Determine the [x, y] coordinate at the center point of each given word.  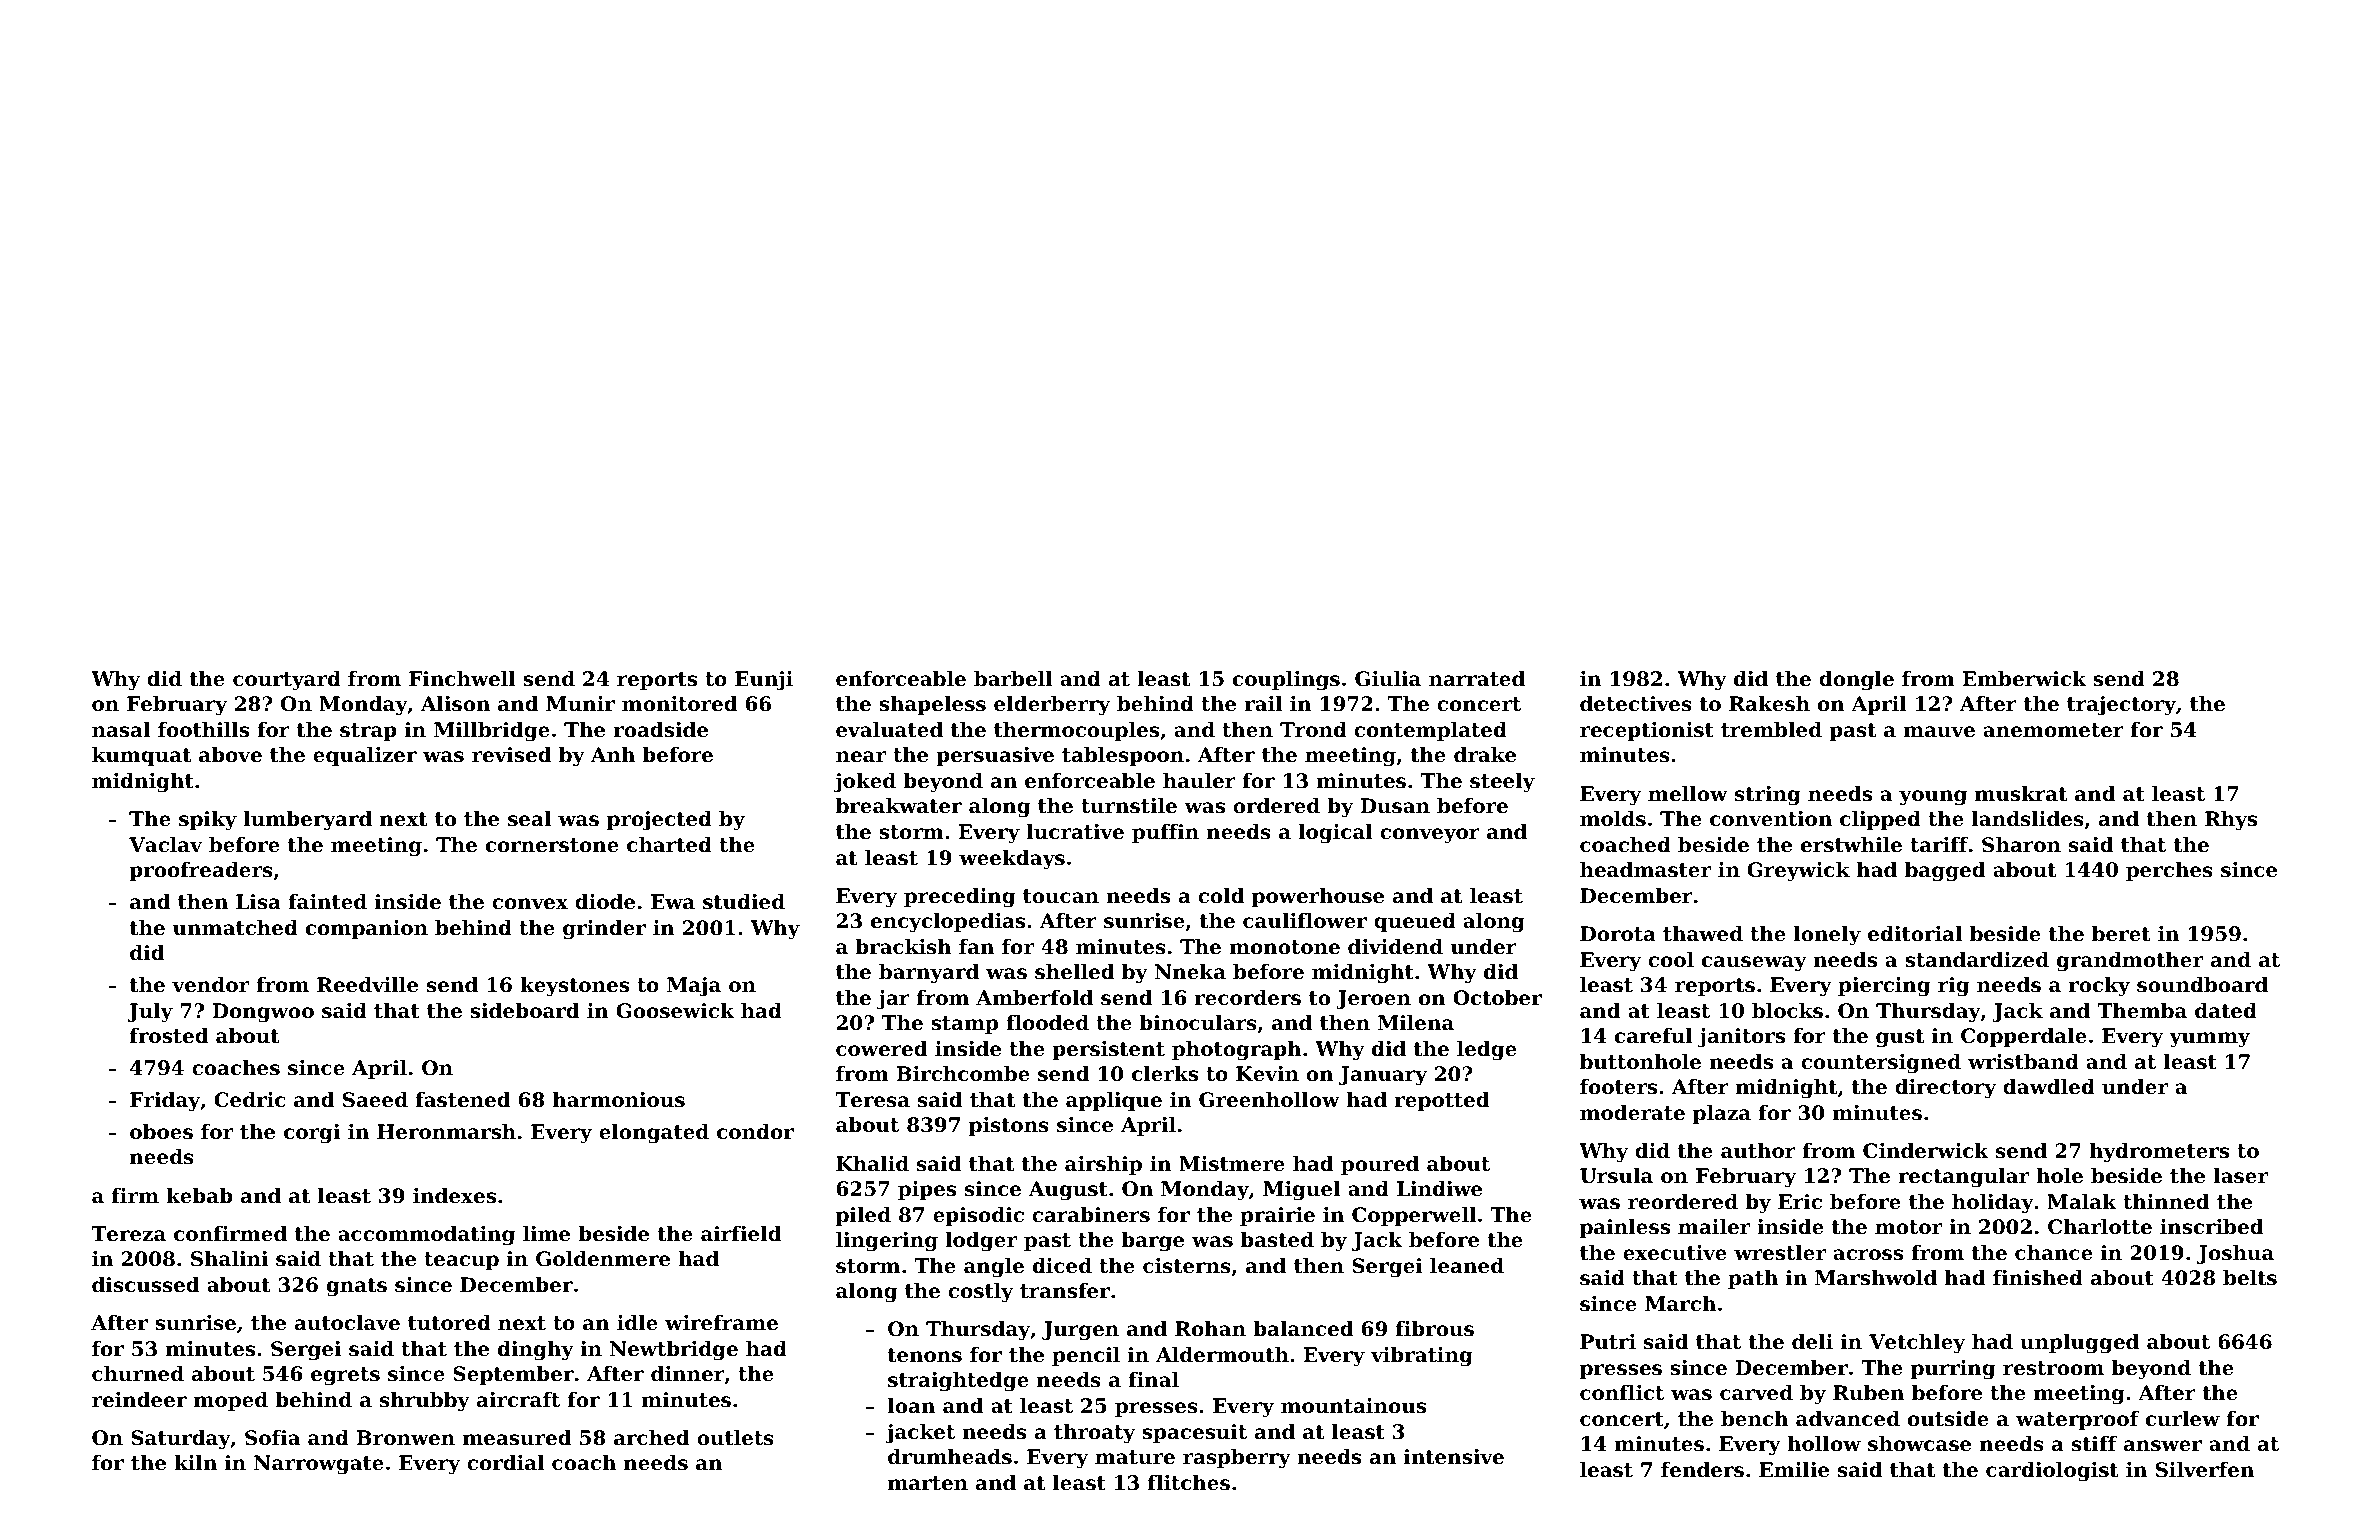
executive [1675, 1253]
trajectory [2121, 706]
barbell [1013, 679]
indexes [454, 1196]
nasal [121, 730]
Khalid [872, 1164]
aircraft [518, 1400]
